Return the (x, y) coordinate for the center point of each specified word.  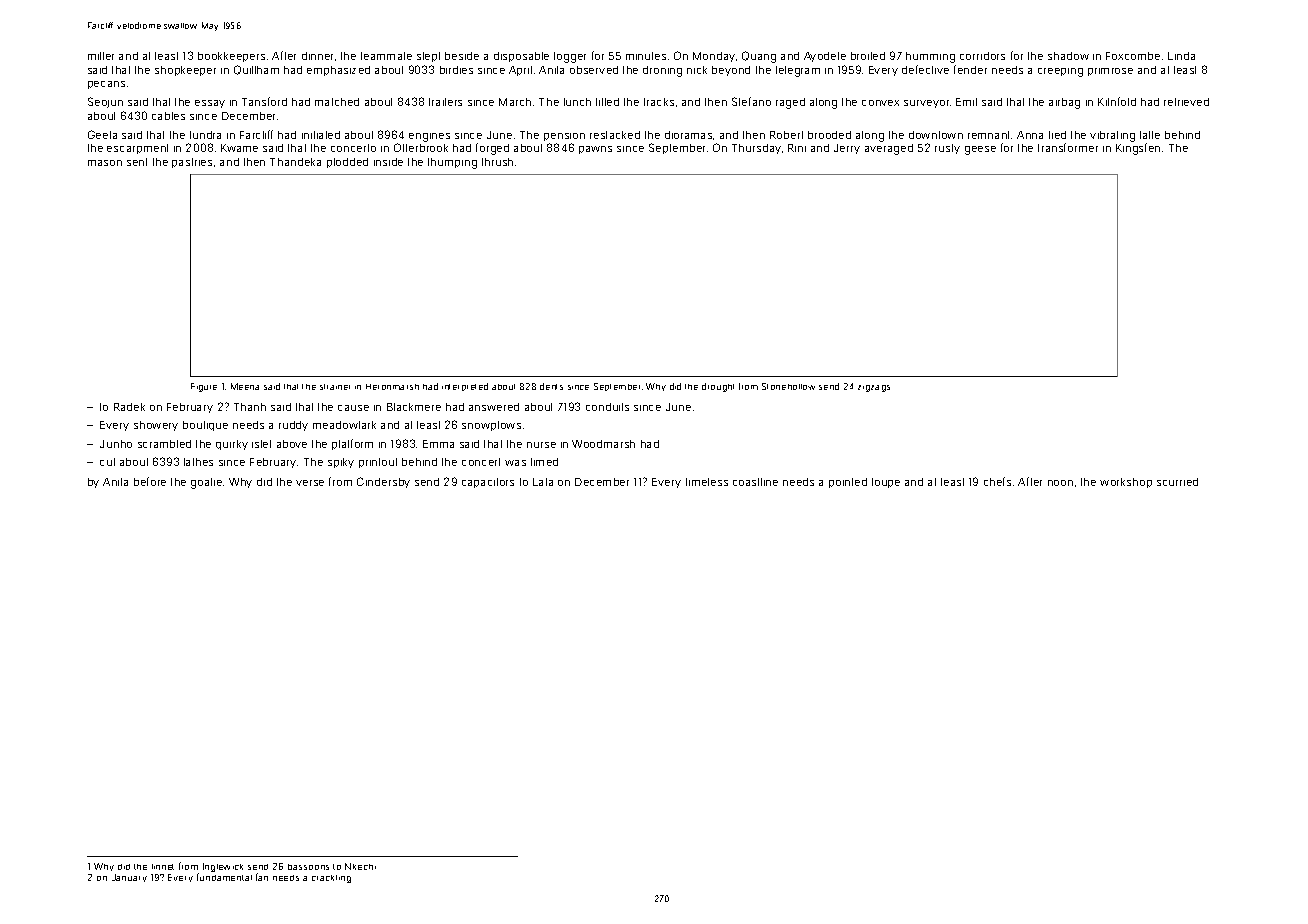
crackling (331, 879)
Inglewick (223, 867)
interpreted (465, 387)
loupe (886, 483)
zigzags (874, 388)
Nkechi (360, 866)
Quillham (256, 70)
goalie (206, 483)
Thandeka (295, 162)
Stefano (751, 101)
